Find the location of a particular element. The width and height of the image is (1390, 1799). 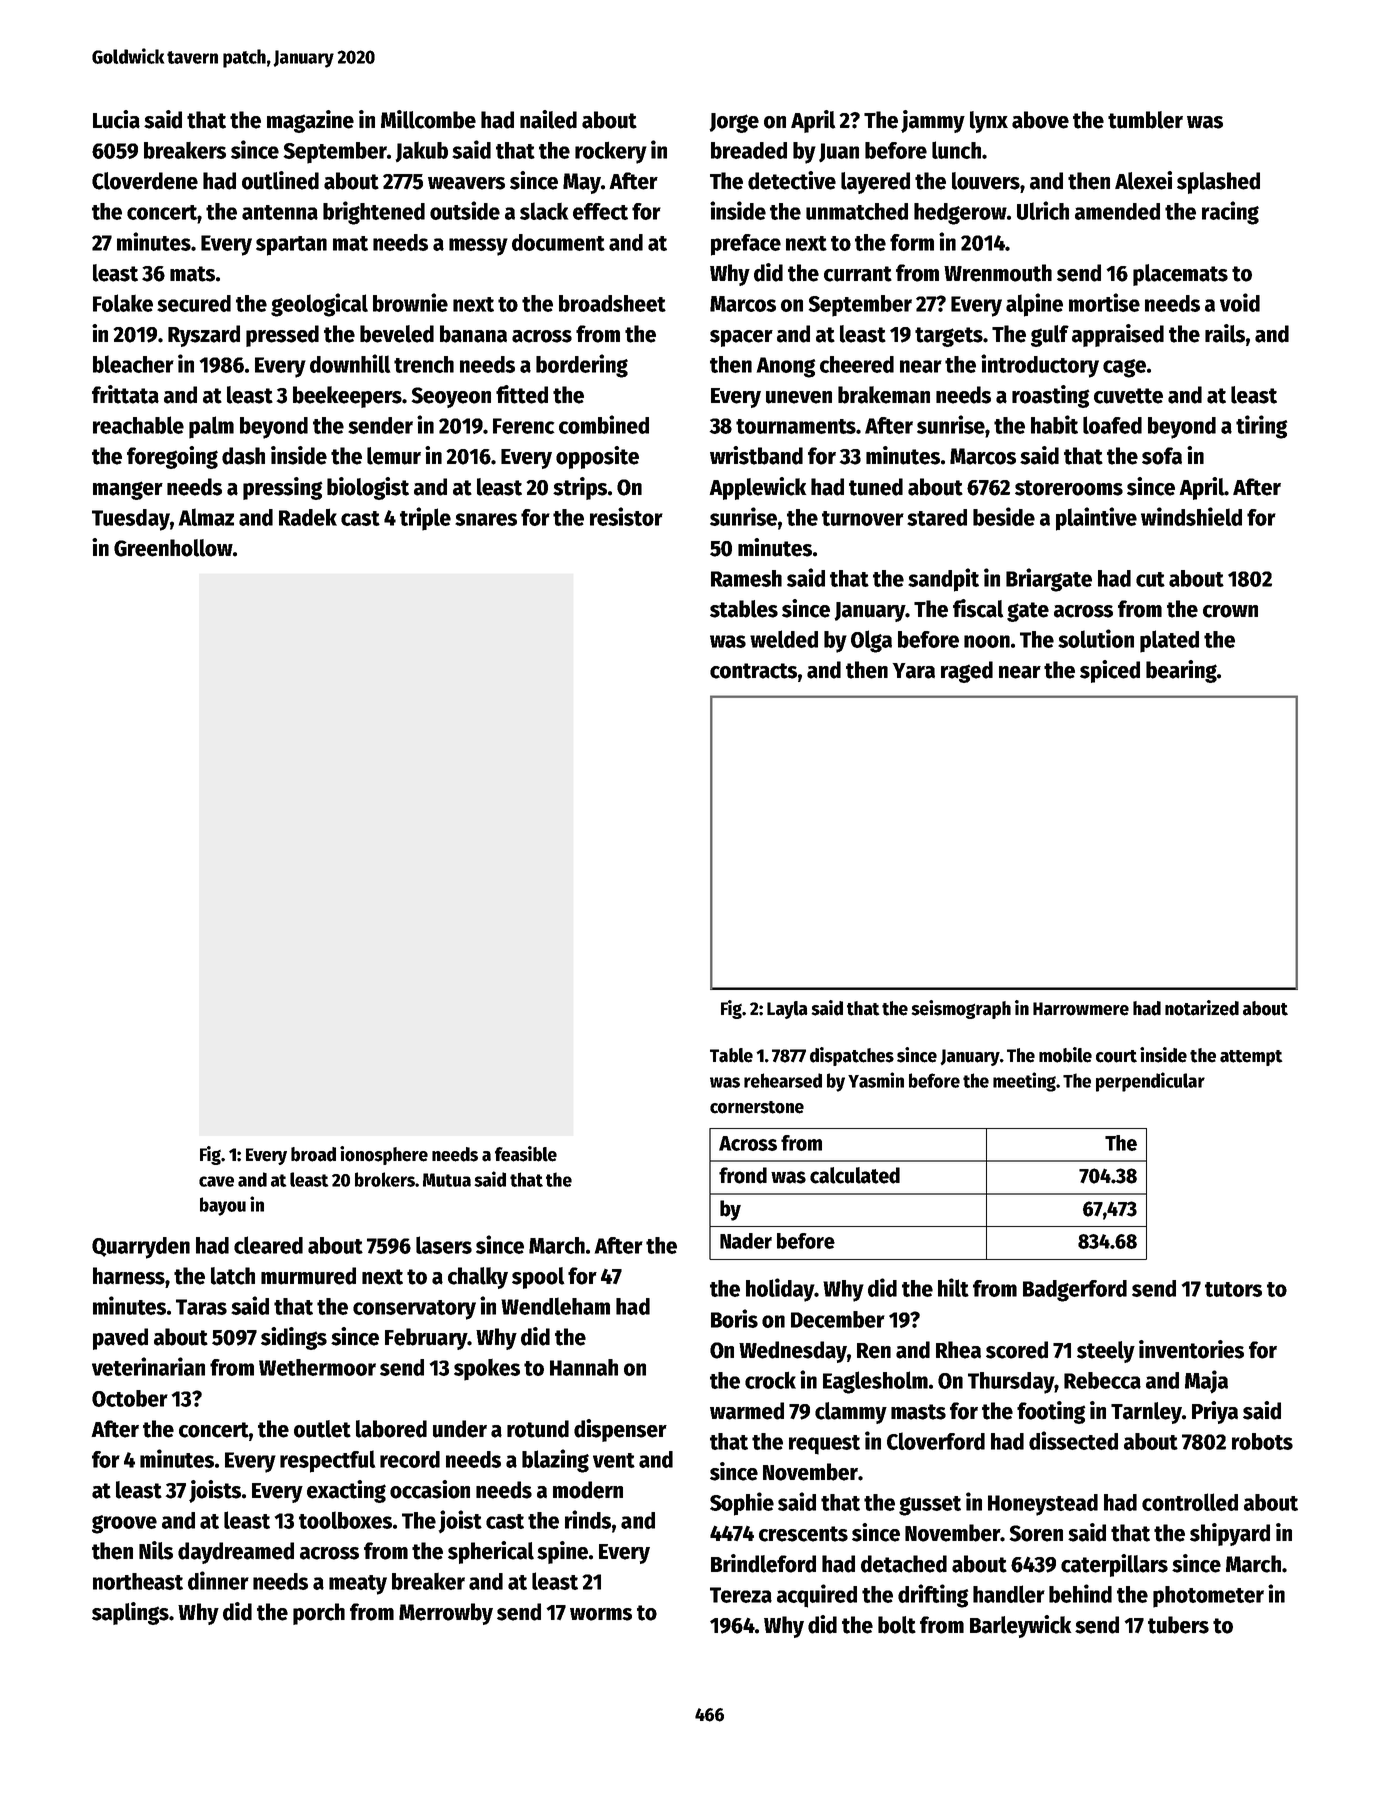

nailed is located at coordinates (548, 119).
